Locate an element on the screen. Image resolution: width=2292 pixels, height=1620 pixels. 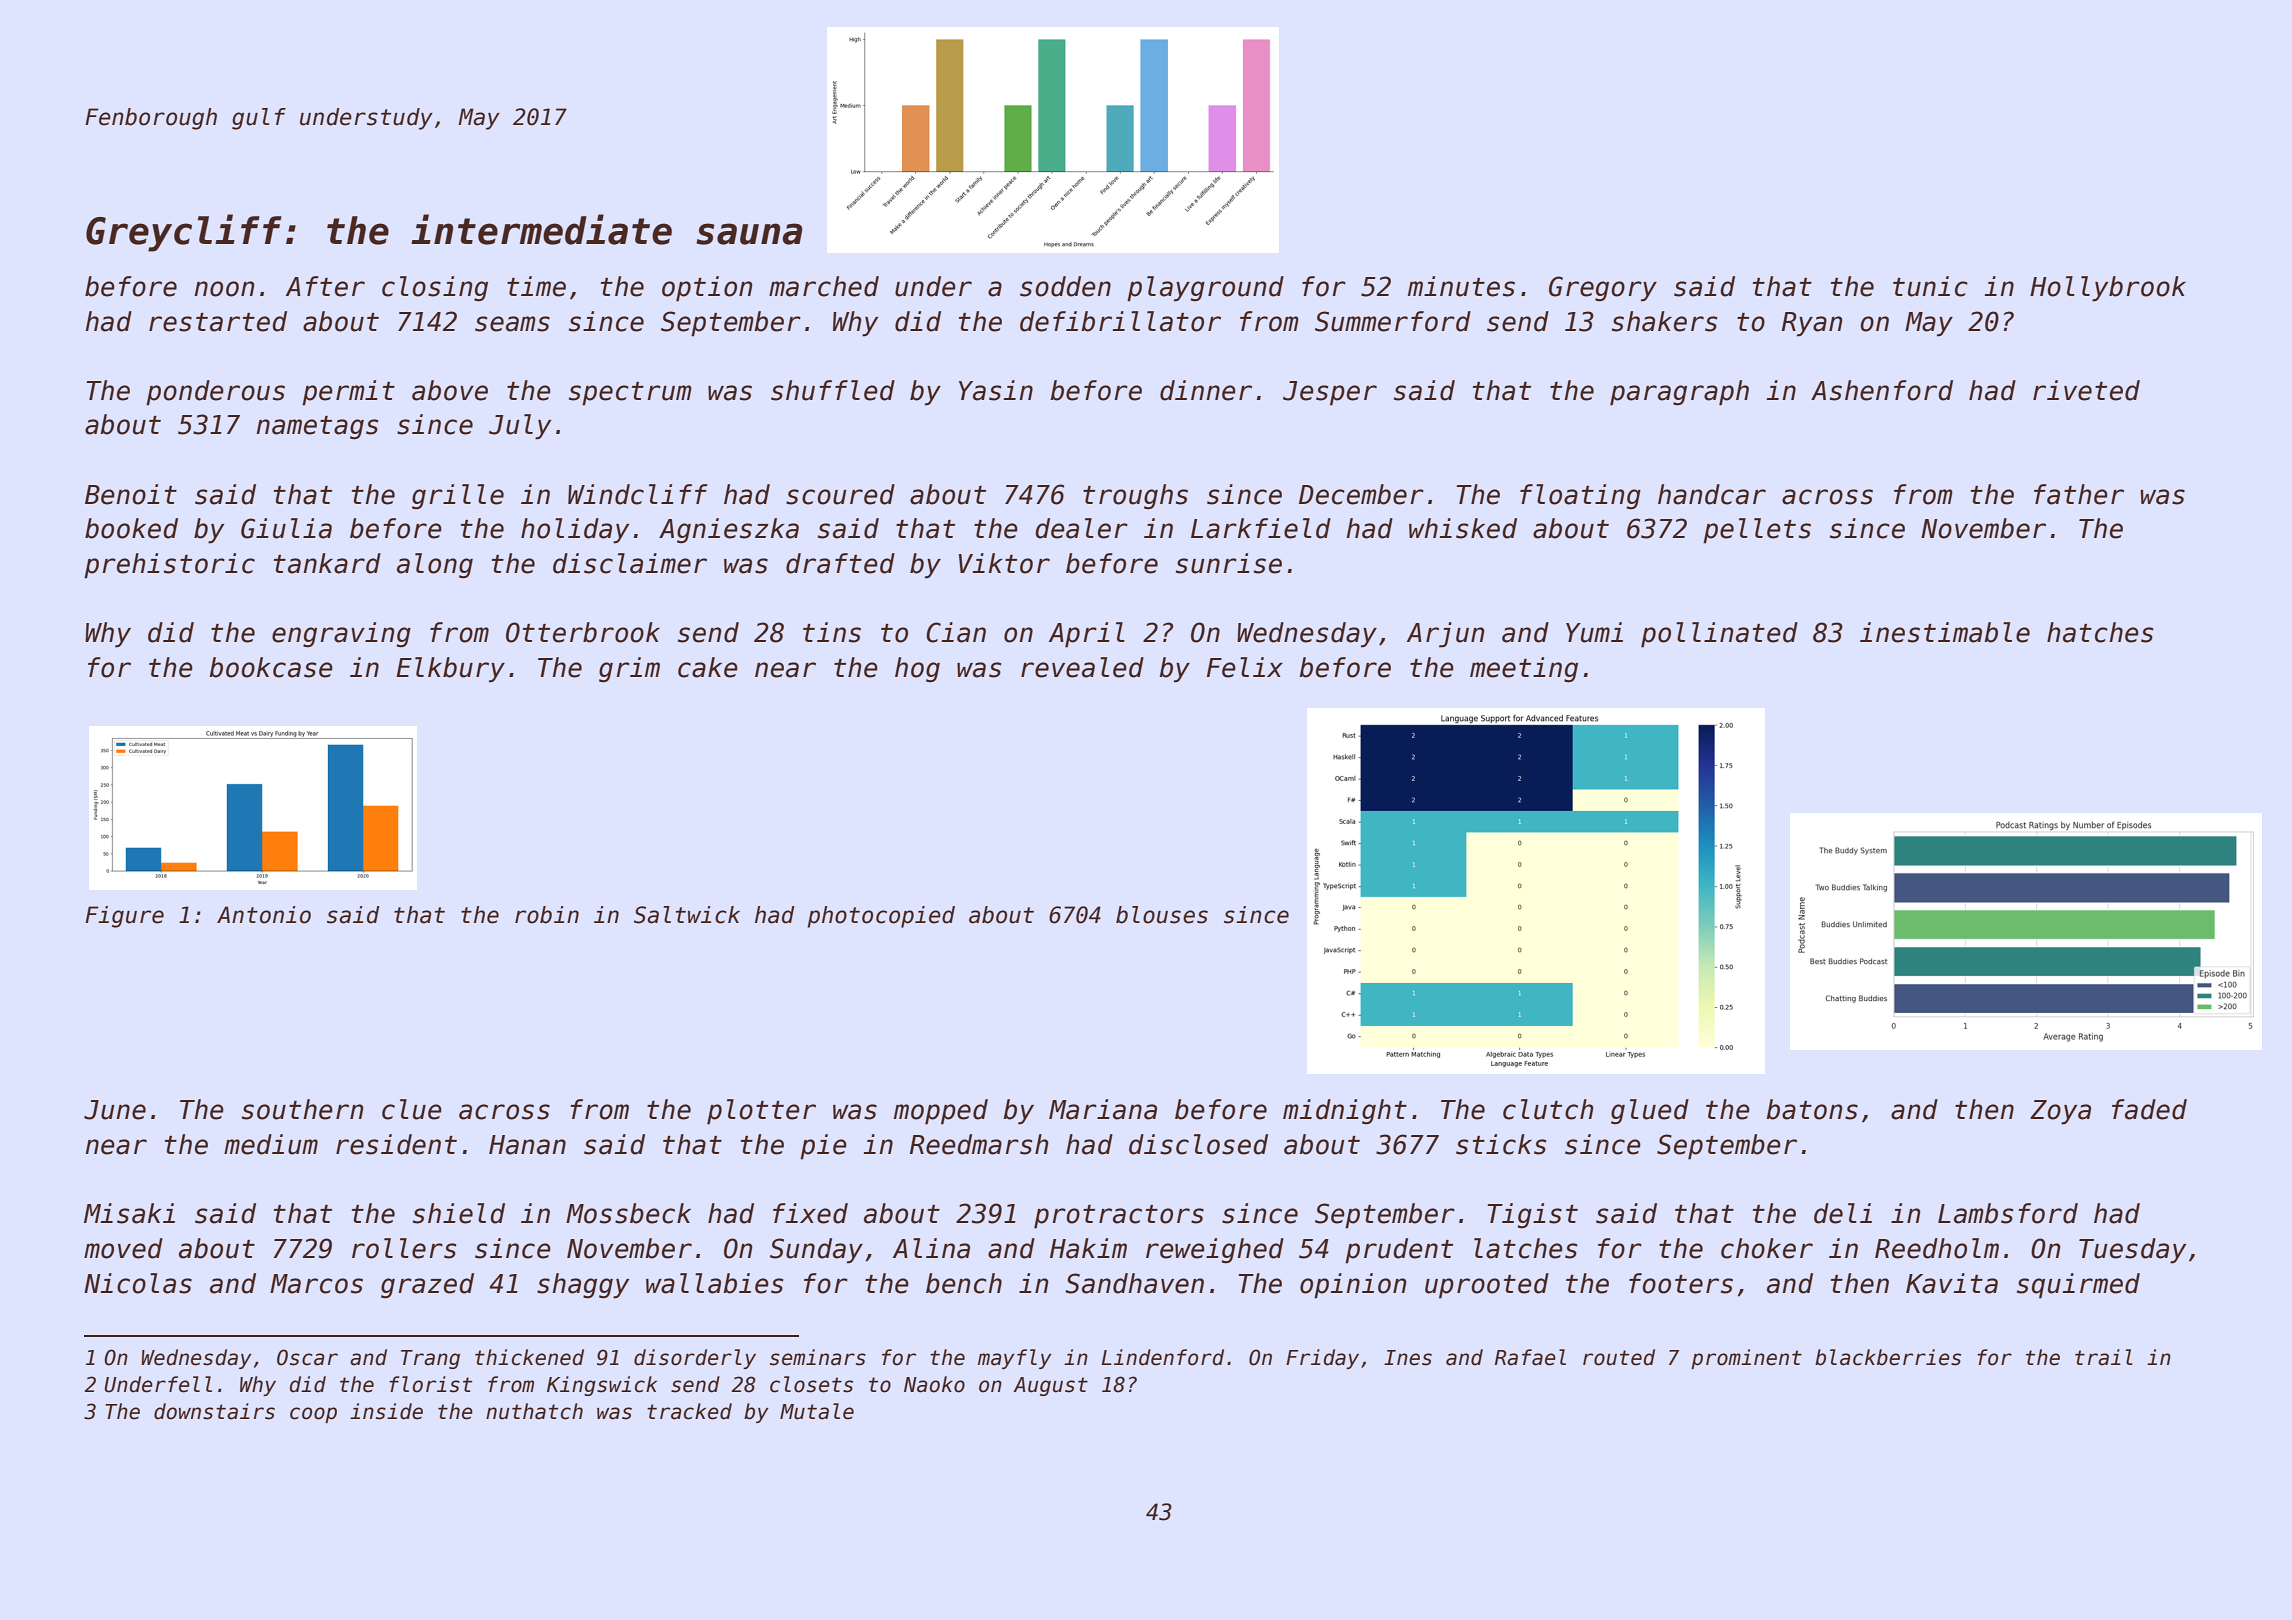
deli is located at coordinates (1843, 1213).
